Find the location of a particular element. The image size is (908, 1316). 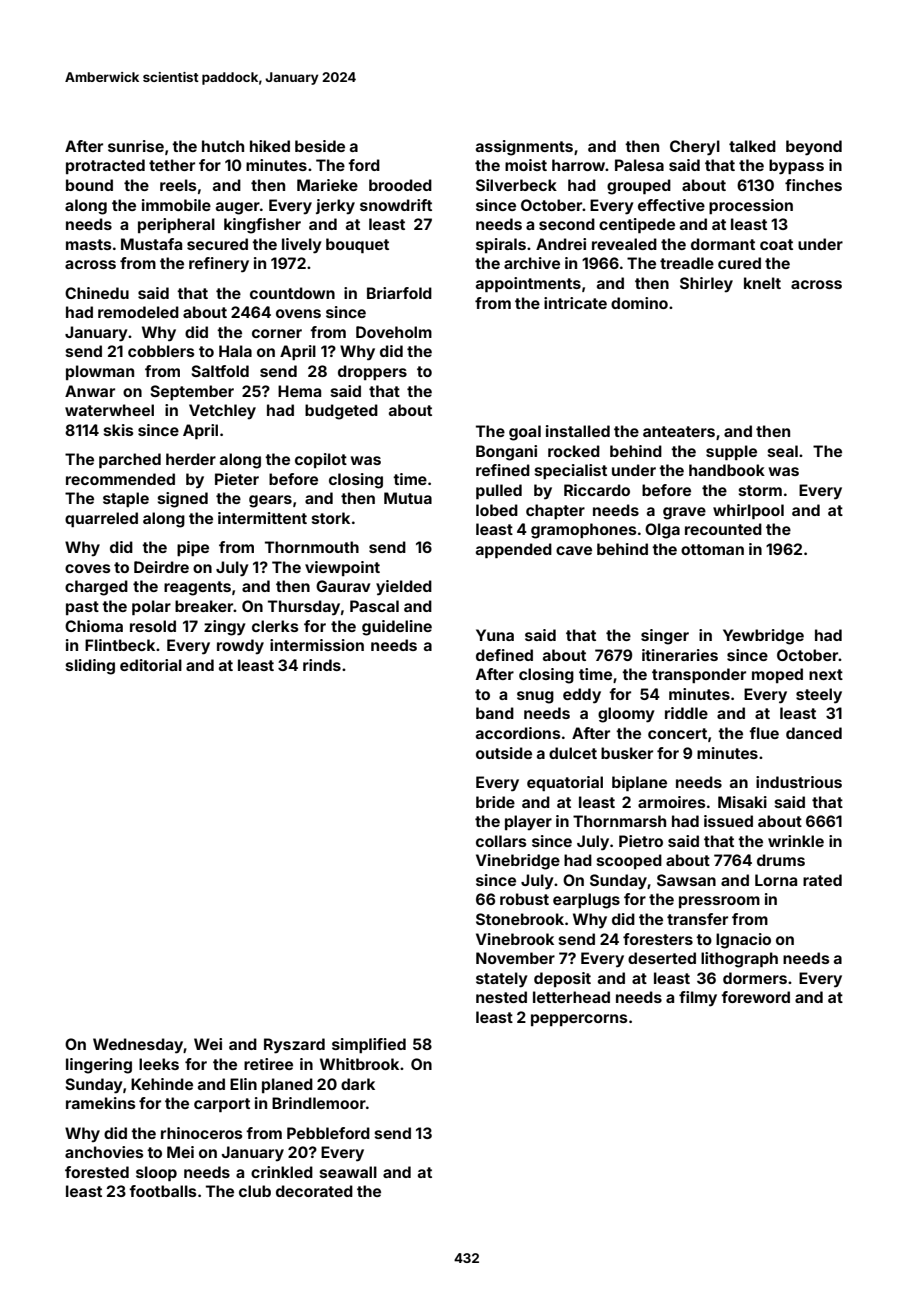

storm is located at coordinates (760, 490).
